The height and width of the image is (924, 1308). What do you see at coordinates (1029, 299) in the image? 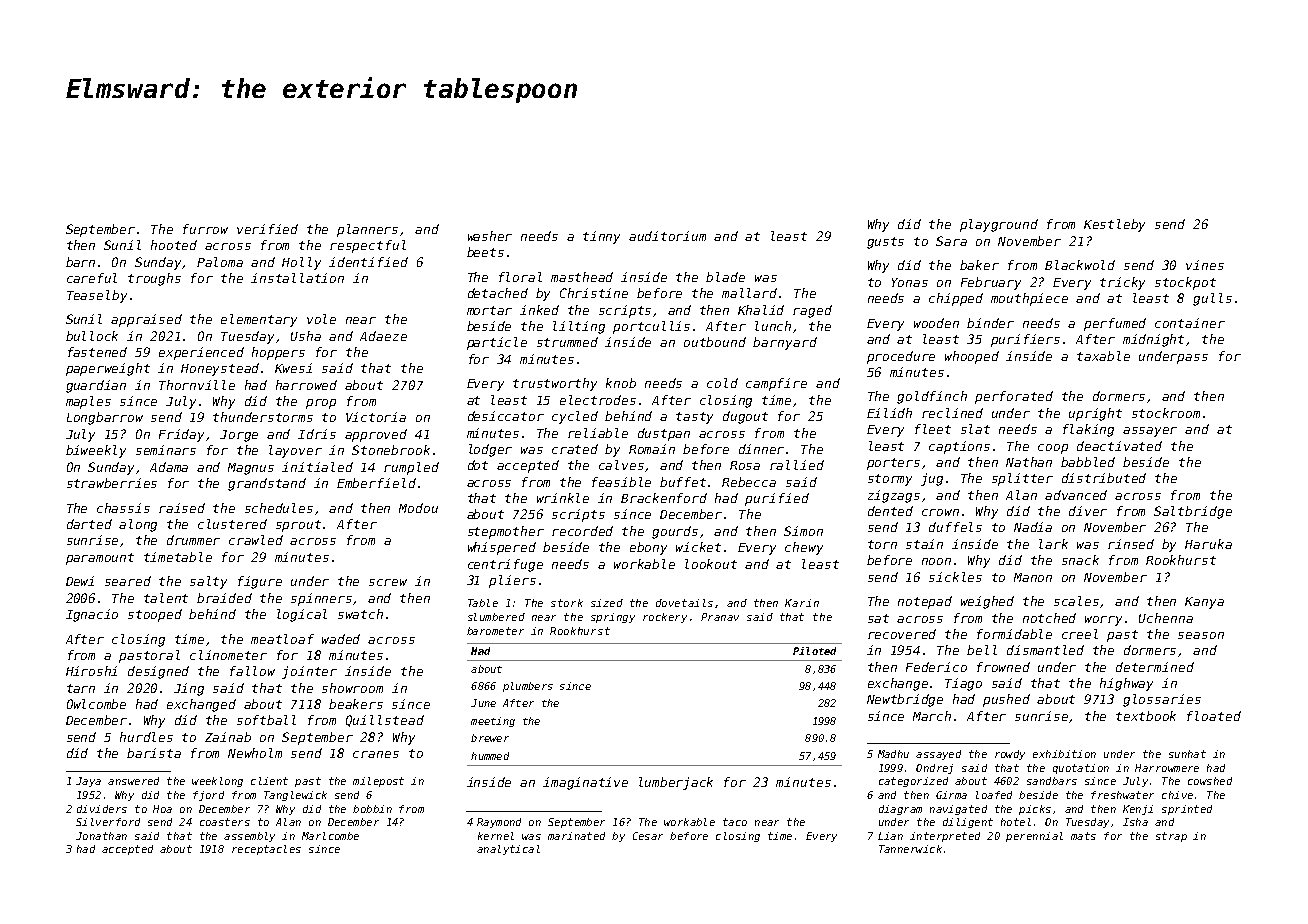
I see `mouthpiece` at bounding box center [1029, 299].
